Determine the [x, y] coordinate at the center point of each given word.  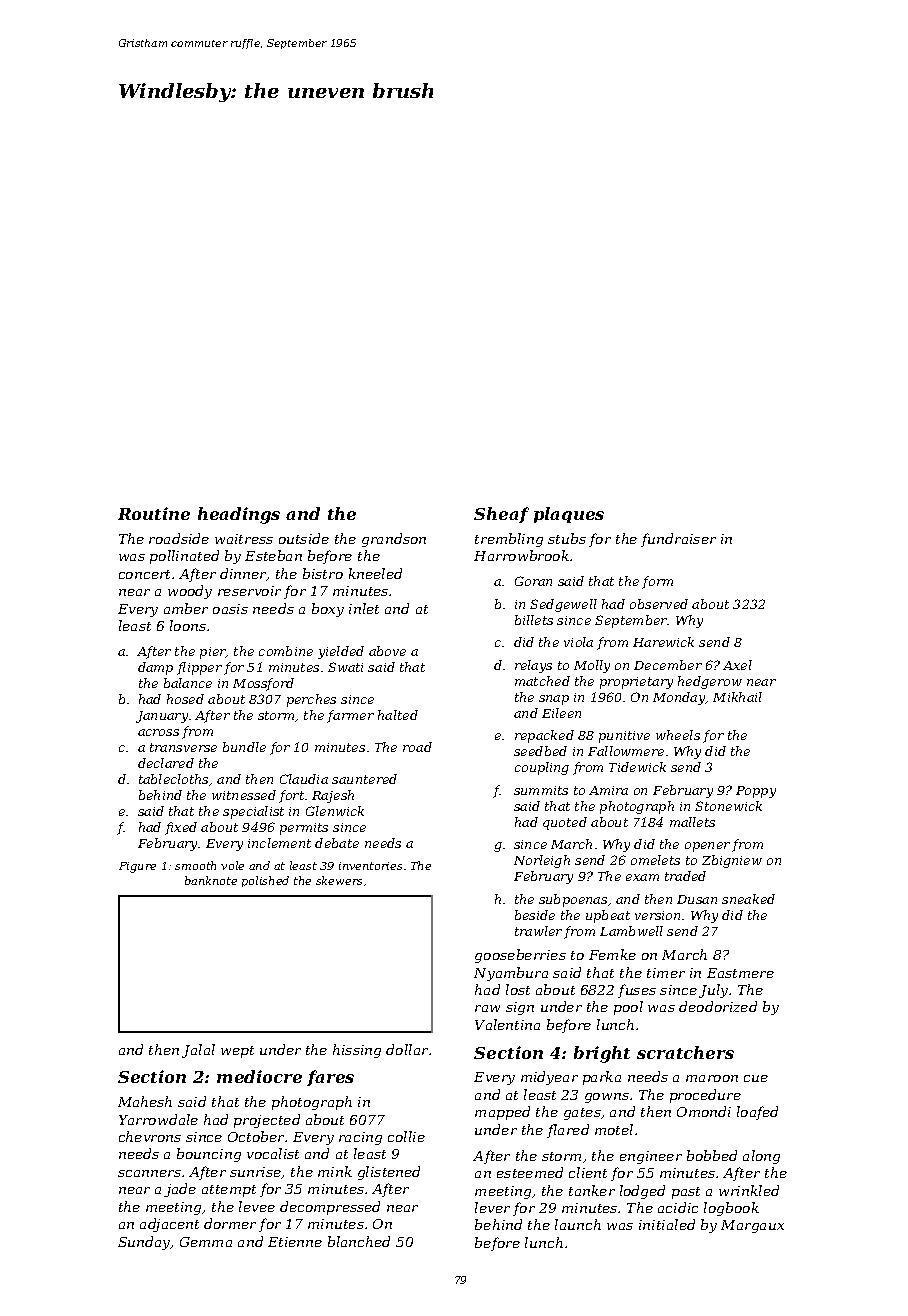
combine [286, 651]
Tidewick [637, 767]
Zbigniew [732, 861]
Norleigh [542, 861]
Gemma [206, 1242]
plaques [569, 515]
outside [304, 538]
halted [398, 715]
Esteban [273, 555]
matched [542, 681]
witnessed [244, 795]
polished [265, 881]
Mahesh [145, 1101]
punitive [624, 737]
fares [330, 1078]
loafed [757, 1113]
